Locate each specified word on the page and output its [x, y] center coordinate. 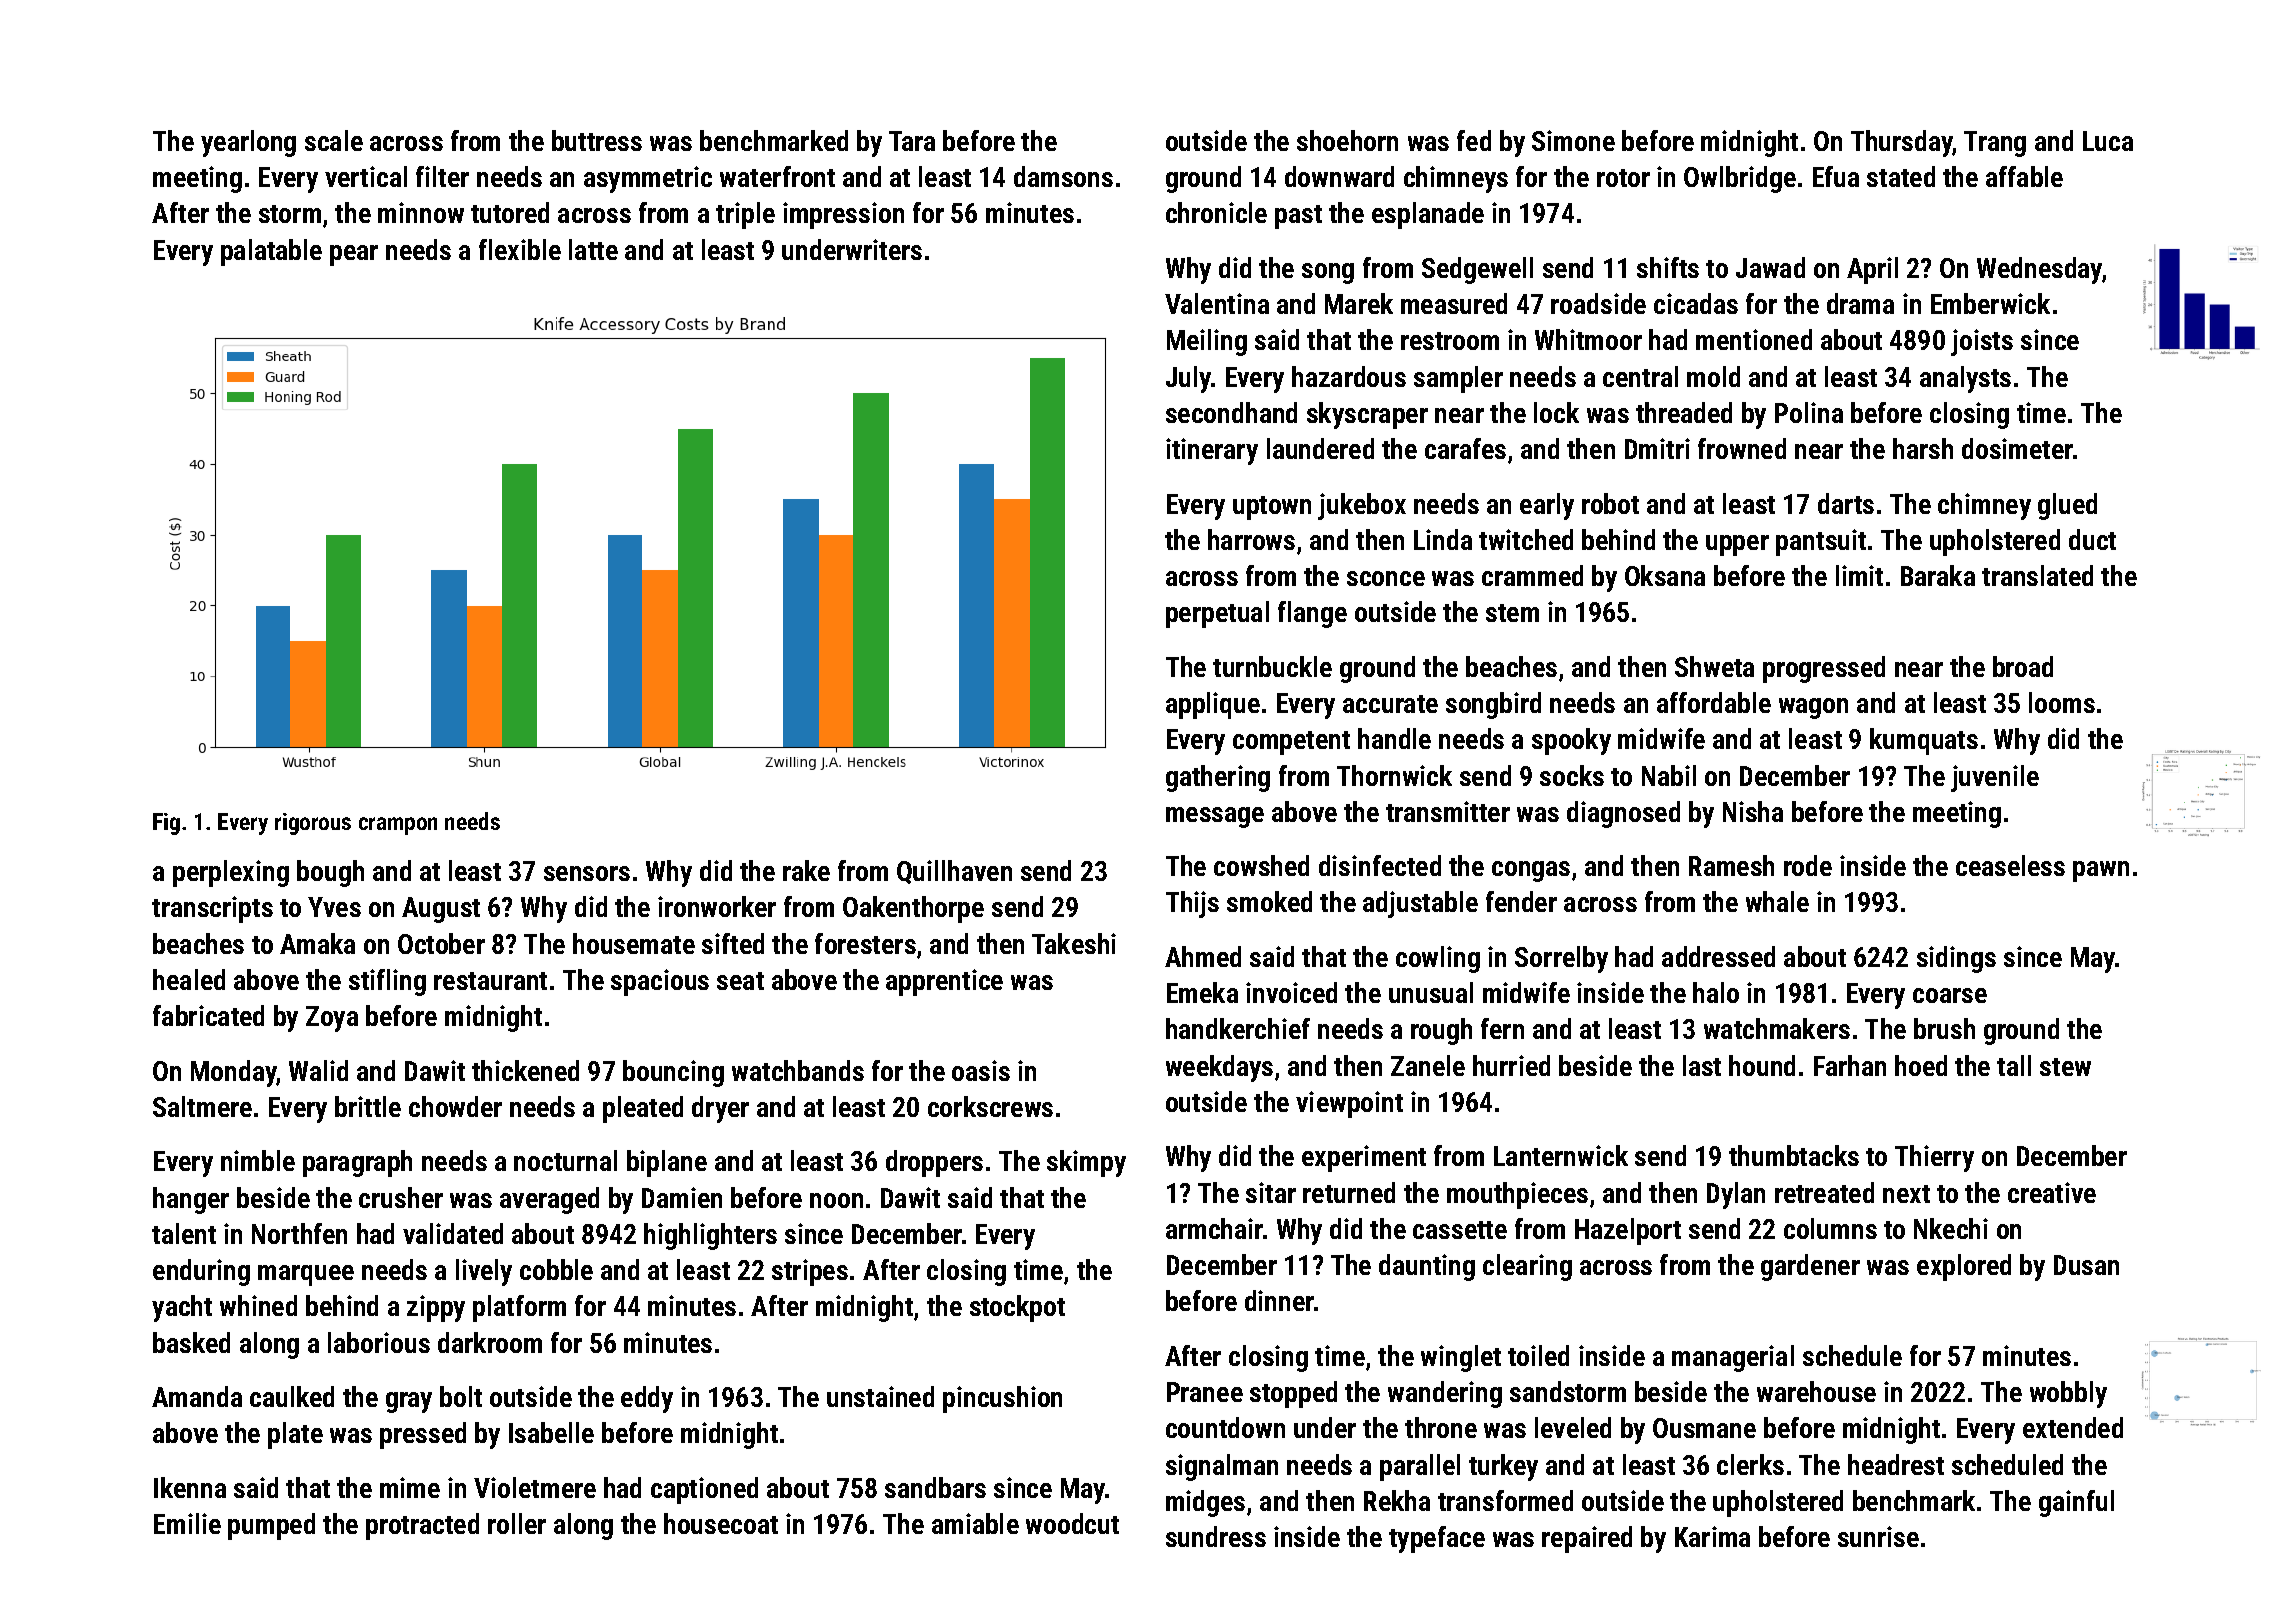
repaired [1587, 1539]
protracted [422, 1526]
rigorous [313, 824]
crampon [398, 826]
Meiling [1207, 342]
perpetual [1217, 614]
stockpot [1017, 1308]
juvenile [1995, 778]
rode [1808, 865]
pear [354, 255]
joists [1982, 342]
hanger [191, 1200]
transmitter [1448, 811]
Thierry [1934, 1158]
